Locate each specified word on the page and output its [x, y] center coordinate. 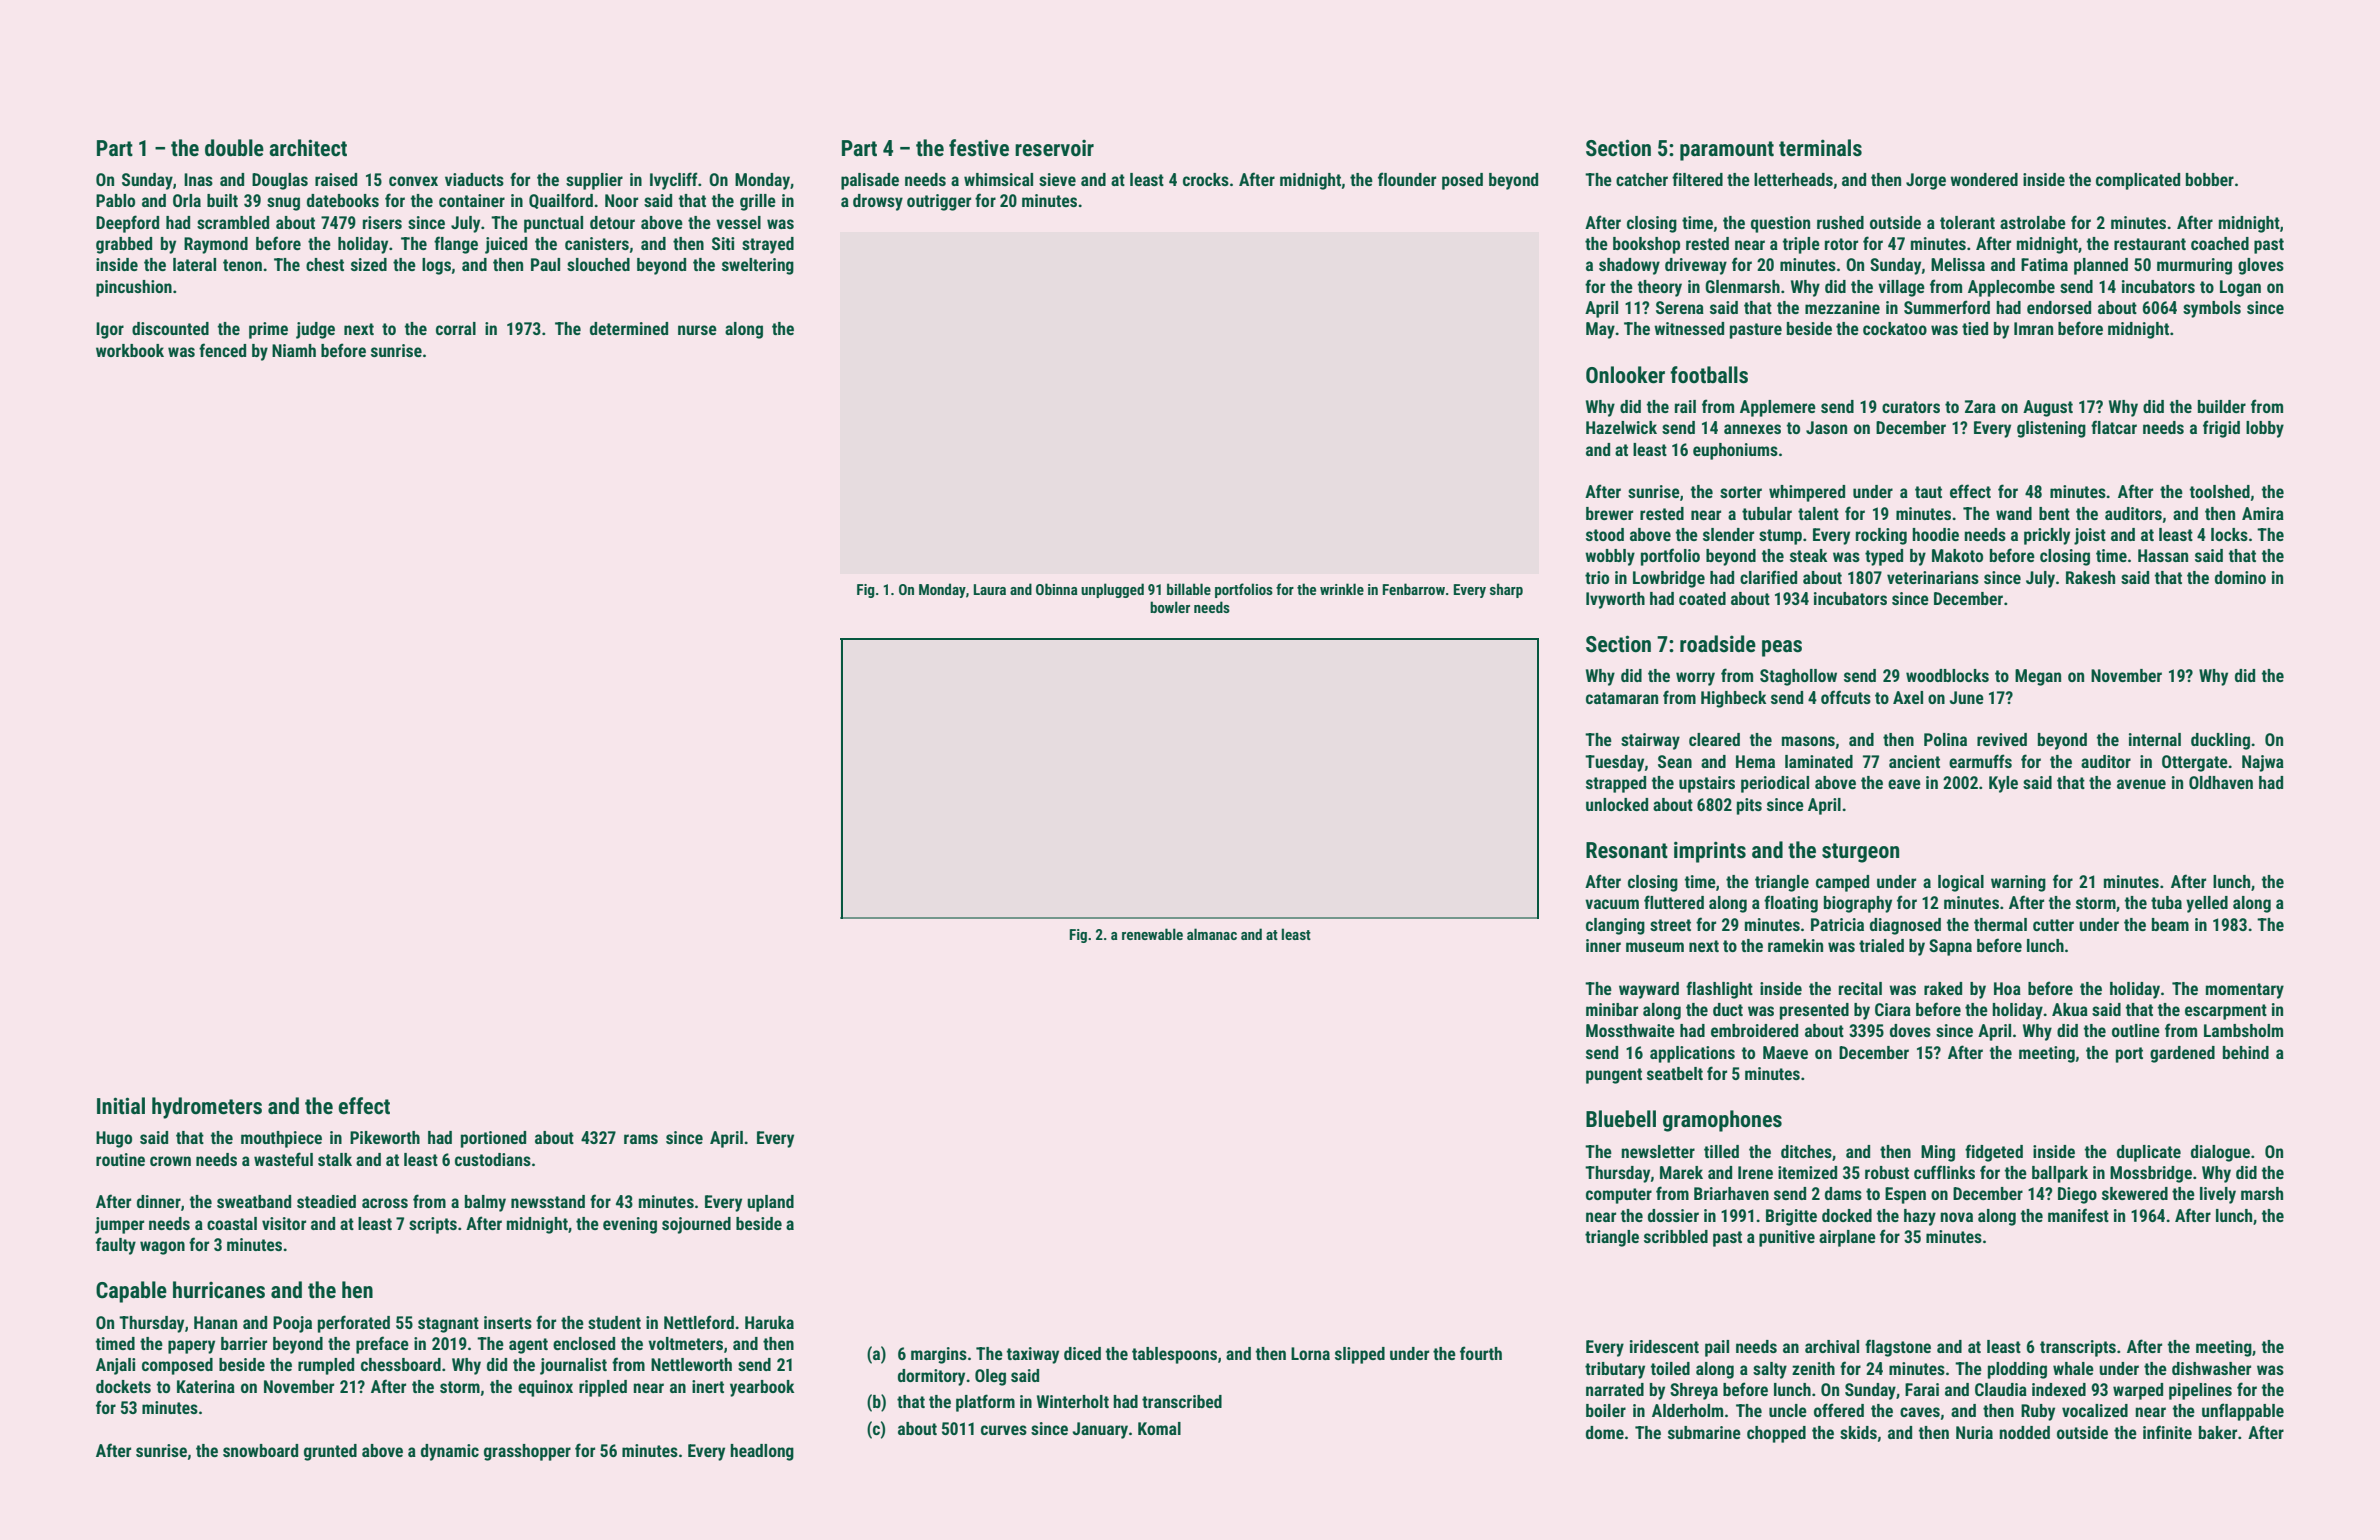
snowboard [260, 1450]
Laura [990, 589]
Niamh [294, 350]
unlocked [1617, 804]
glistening [2051, 429]
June [1966, 697]
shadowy [1629, 266]
